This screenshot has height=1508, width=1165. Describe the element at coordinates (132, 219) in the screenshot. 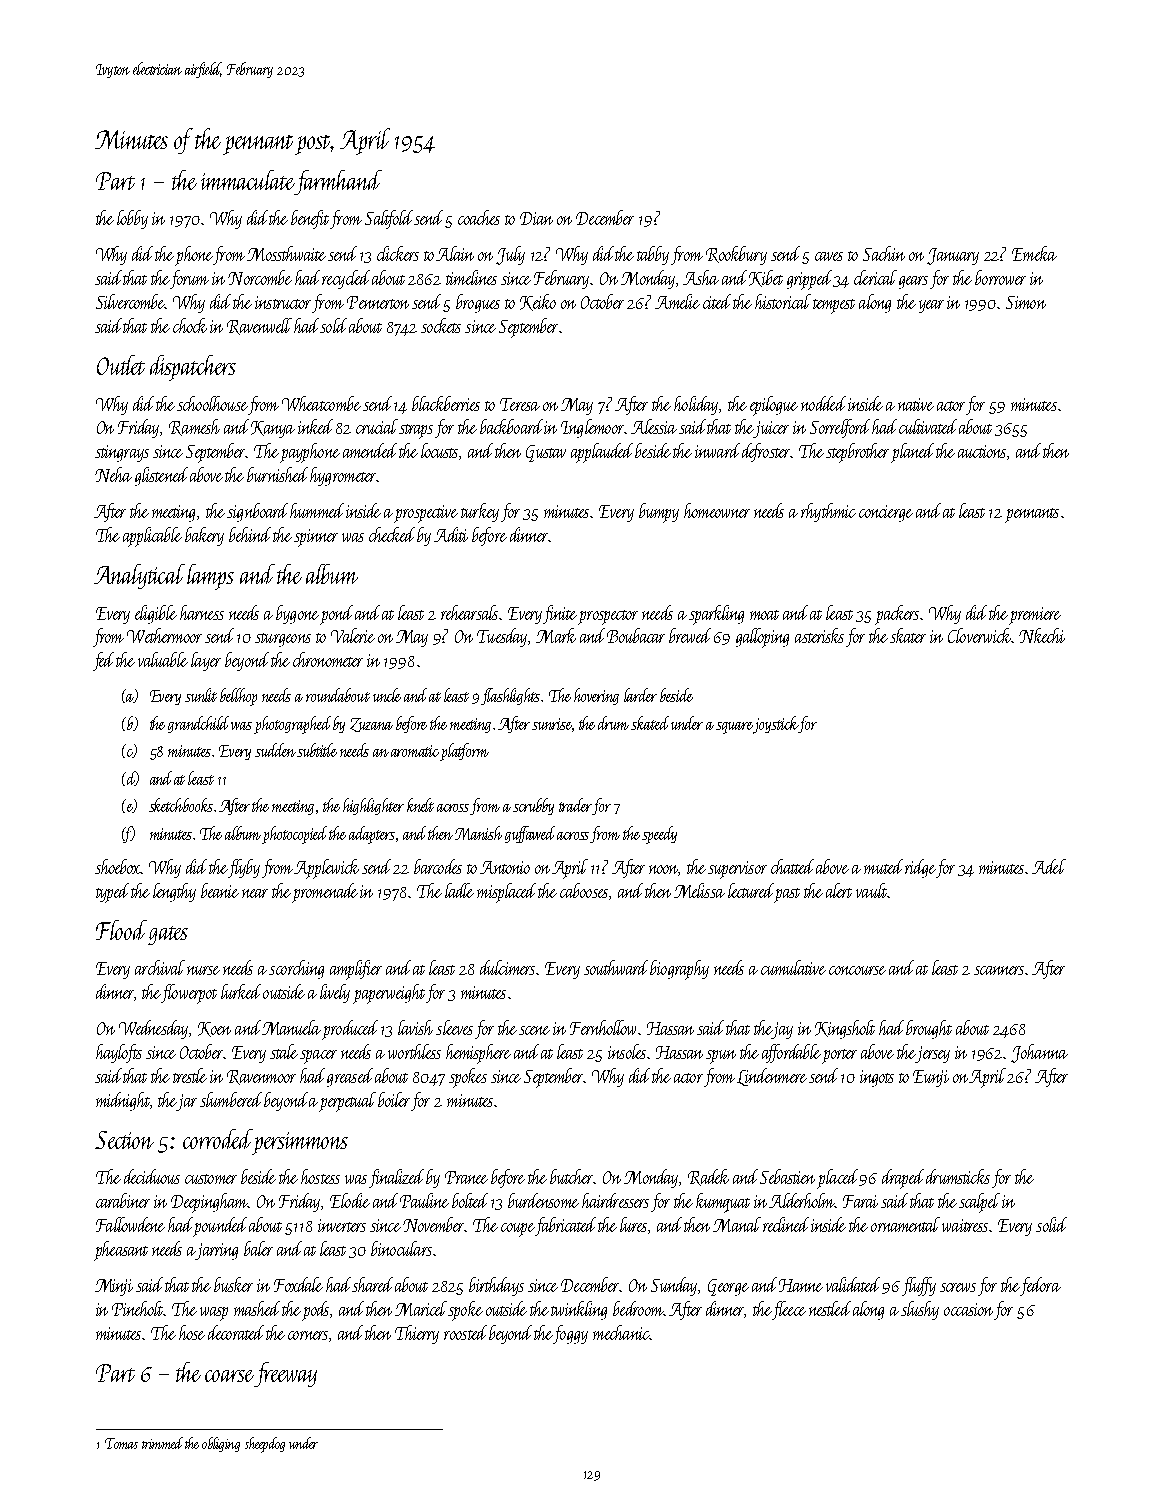

I see `lobby` at that location.
